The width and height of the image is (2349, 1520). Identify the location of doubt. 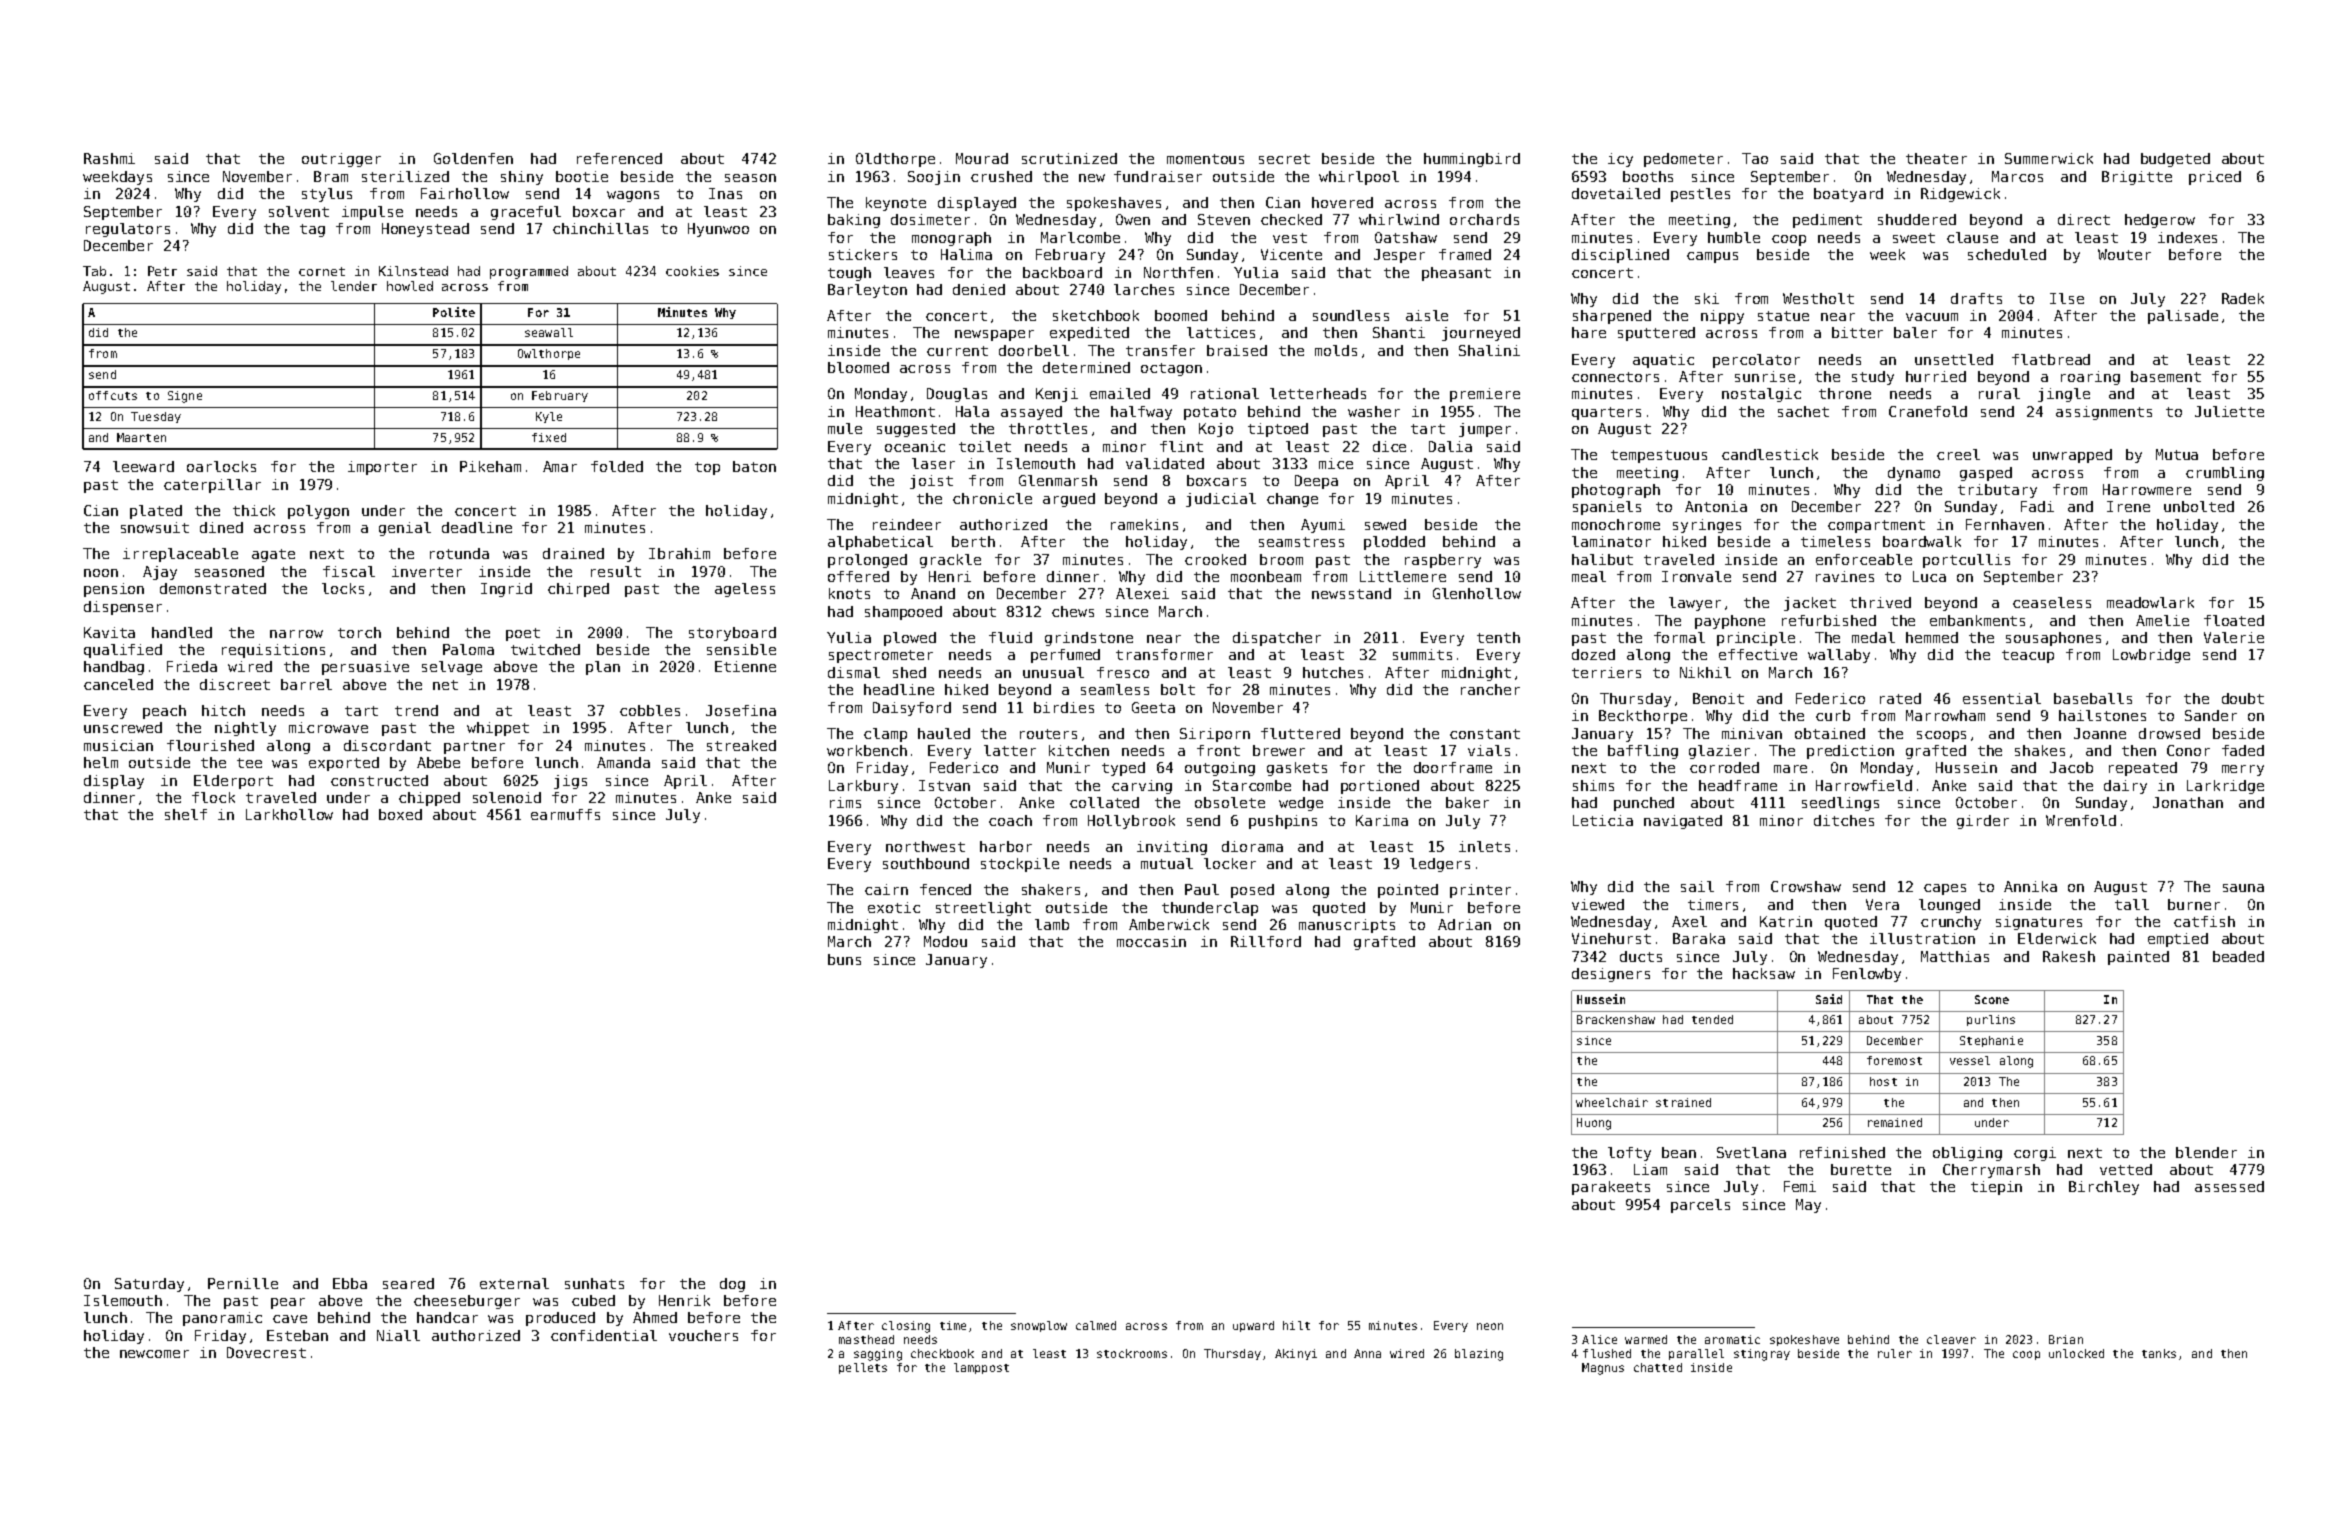
(2243, 698).
